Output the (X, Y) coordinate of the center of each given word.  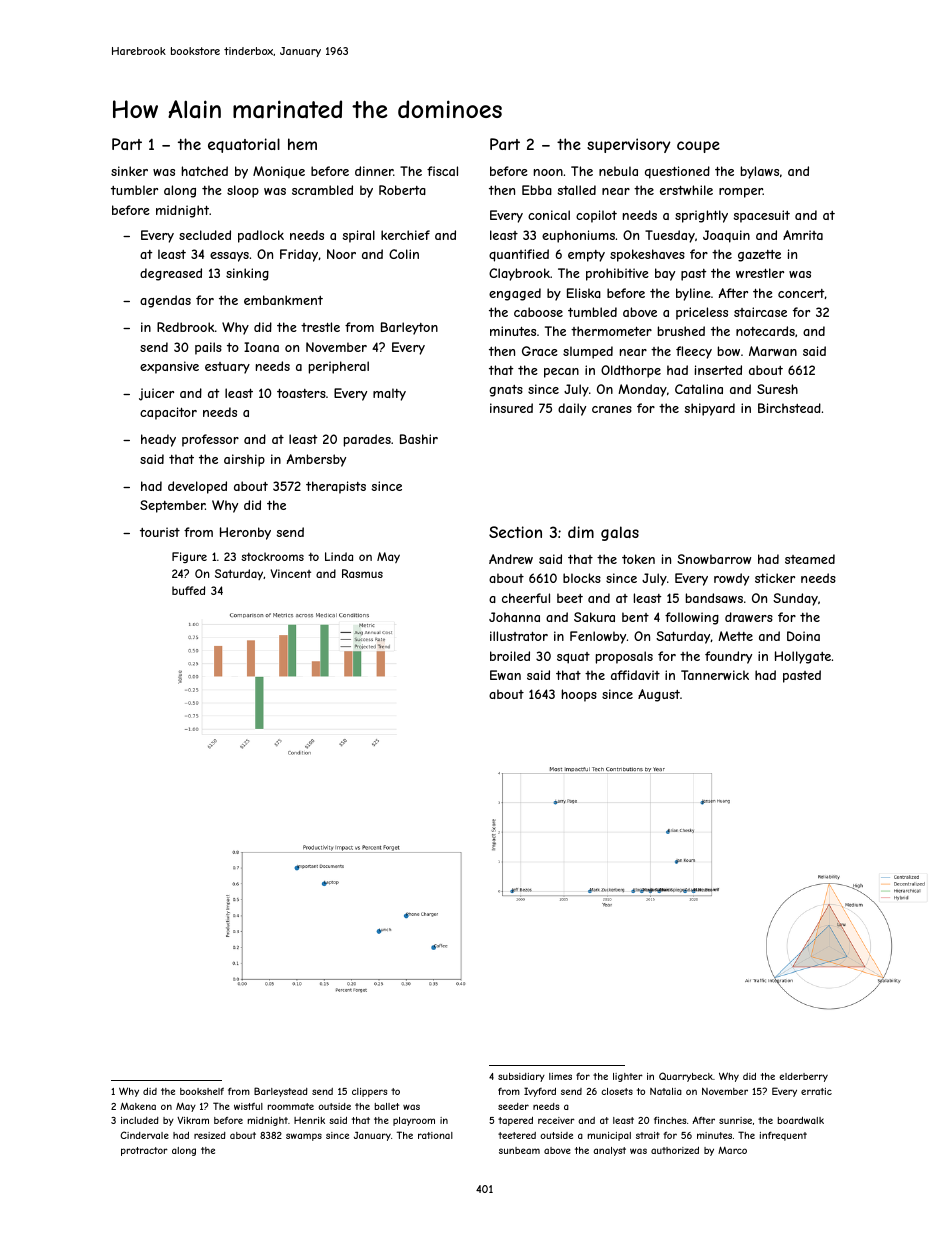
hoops (579, 695)
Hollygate (803, 657)
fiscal (442, 171)
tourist (160, 532)
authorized (675, 1150)
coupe (698, 147)
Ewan (505, 675)
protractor (144, 1151)
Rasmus (362, 573)
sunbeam (519, 1150)
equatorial (244, 145)
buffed (188, 590)
